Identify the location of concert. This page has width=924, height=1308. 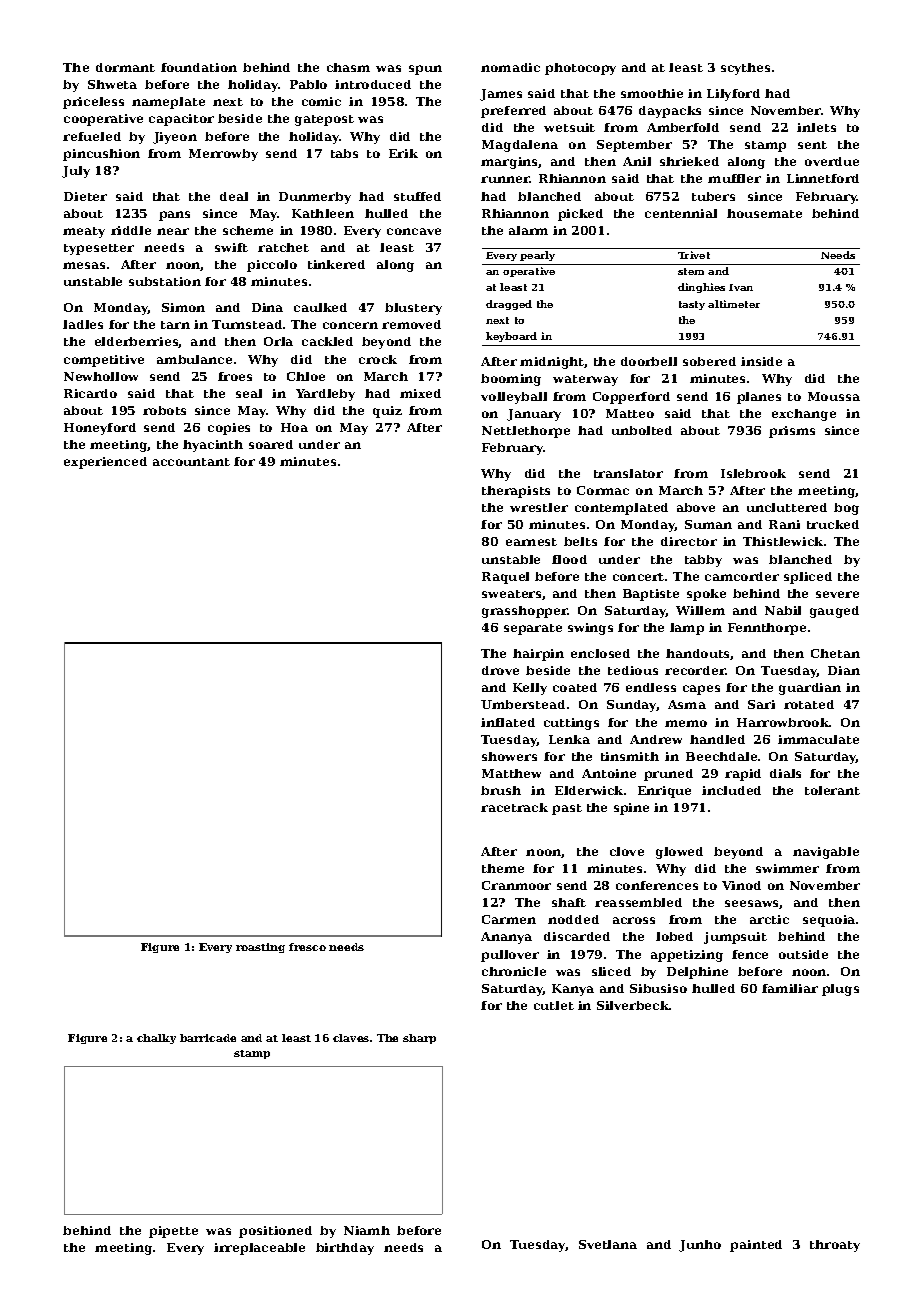
(638, 577).
